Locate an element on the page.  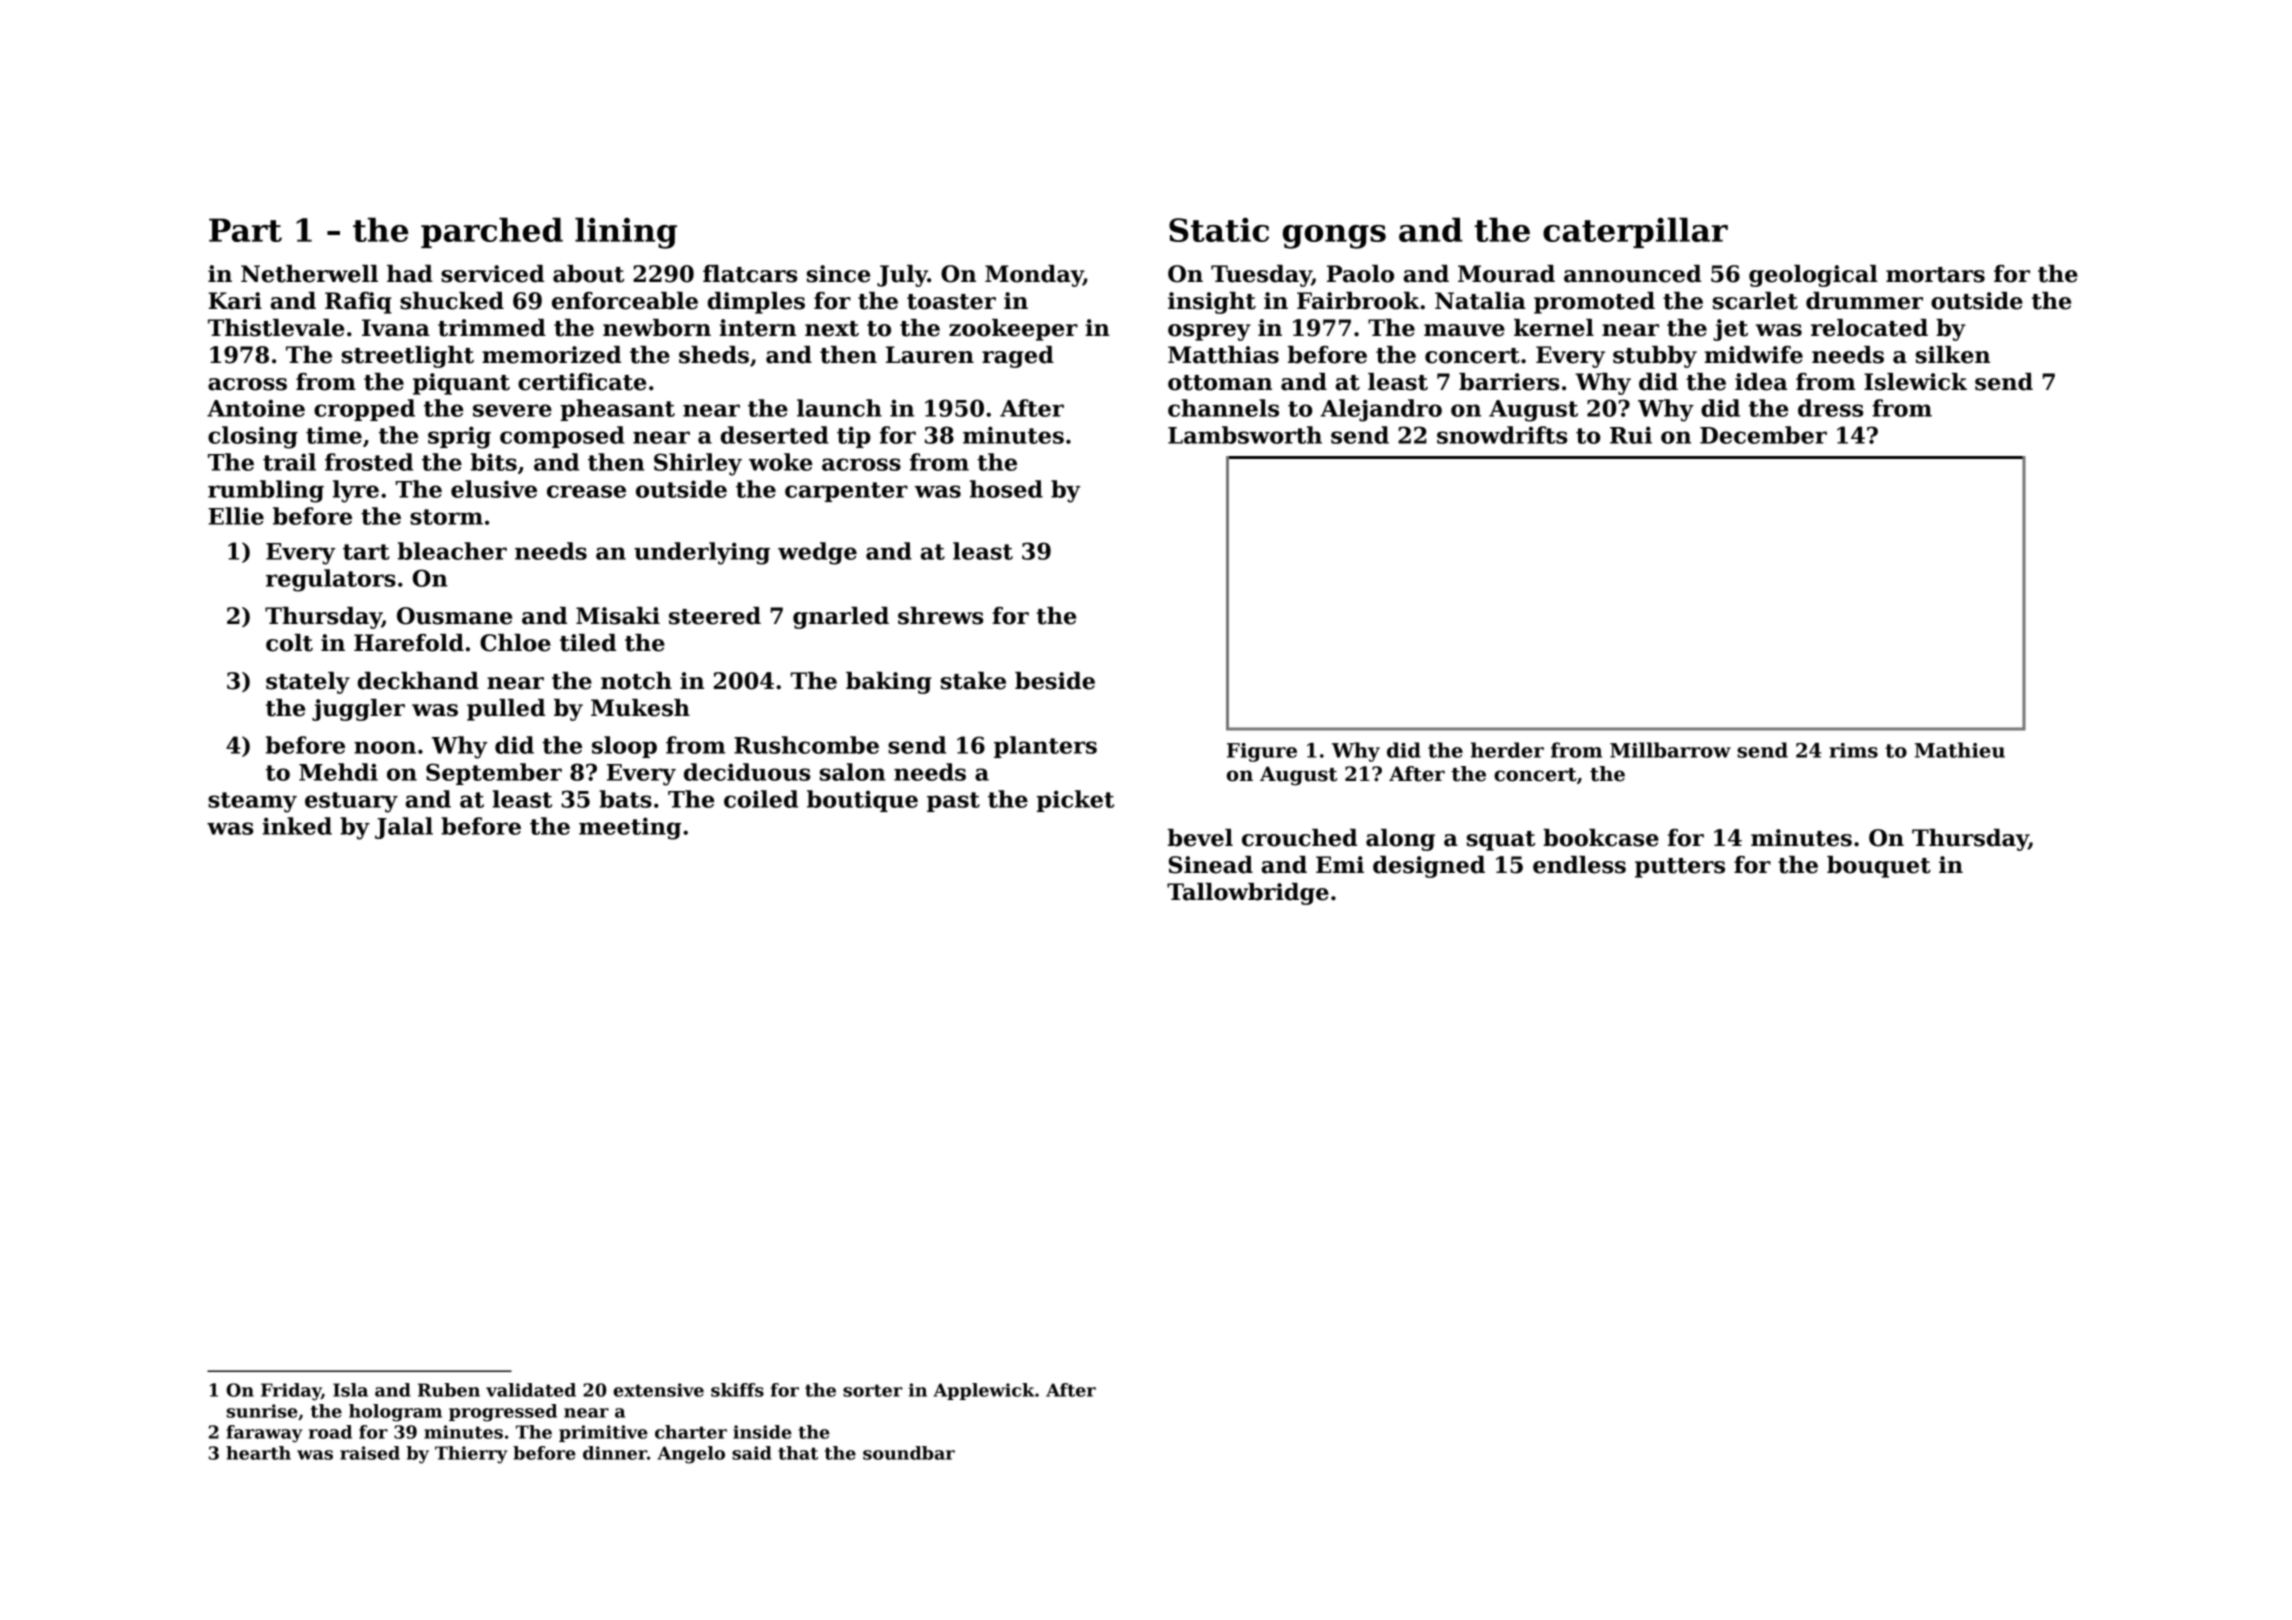
soundbar is located at coordinates (909, 1453).
